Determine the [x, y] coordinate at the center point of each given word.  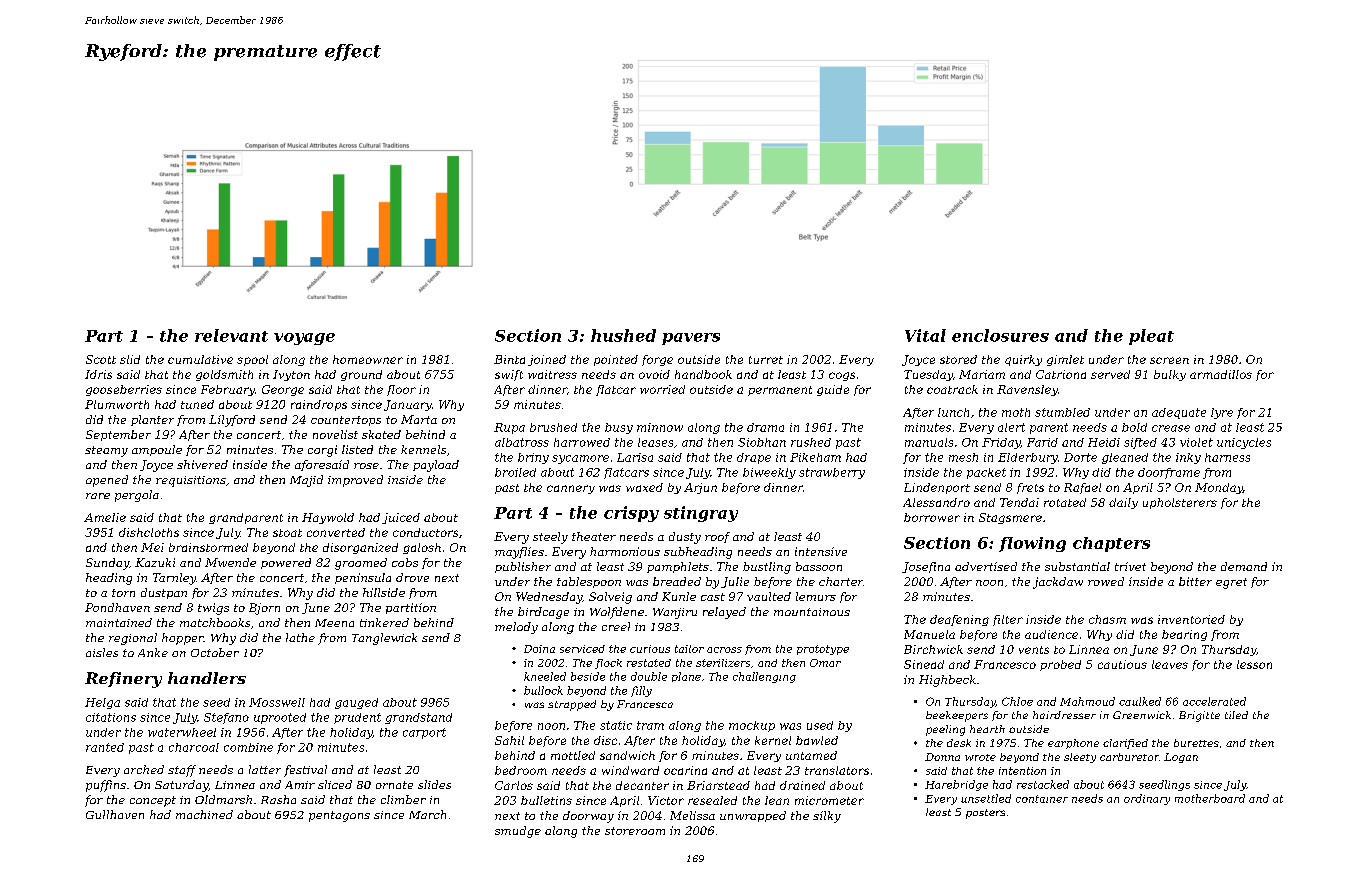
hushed [623, 335]
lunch [953, 412]
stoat [287, 533]
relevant [231, 335]
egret [1231, 583]
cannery [571, 489]
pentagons [339, 816]
